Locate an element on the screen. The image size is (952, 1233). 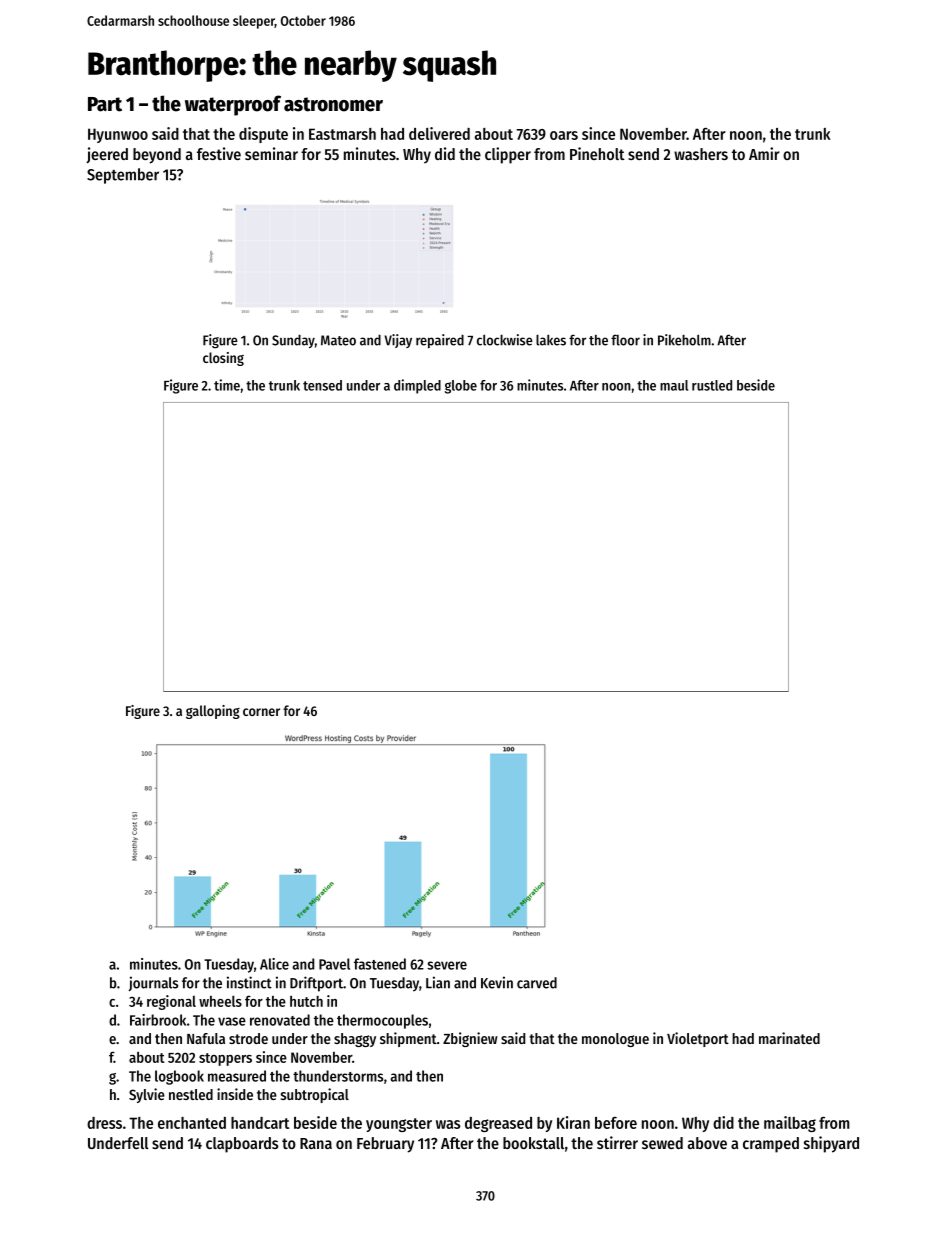
closing is located at coordinates (223, 359).
